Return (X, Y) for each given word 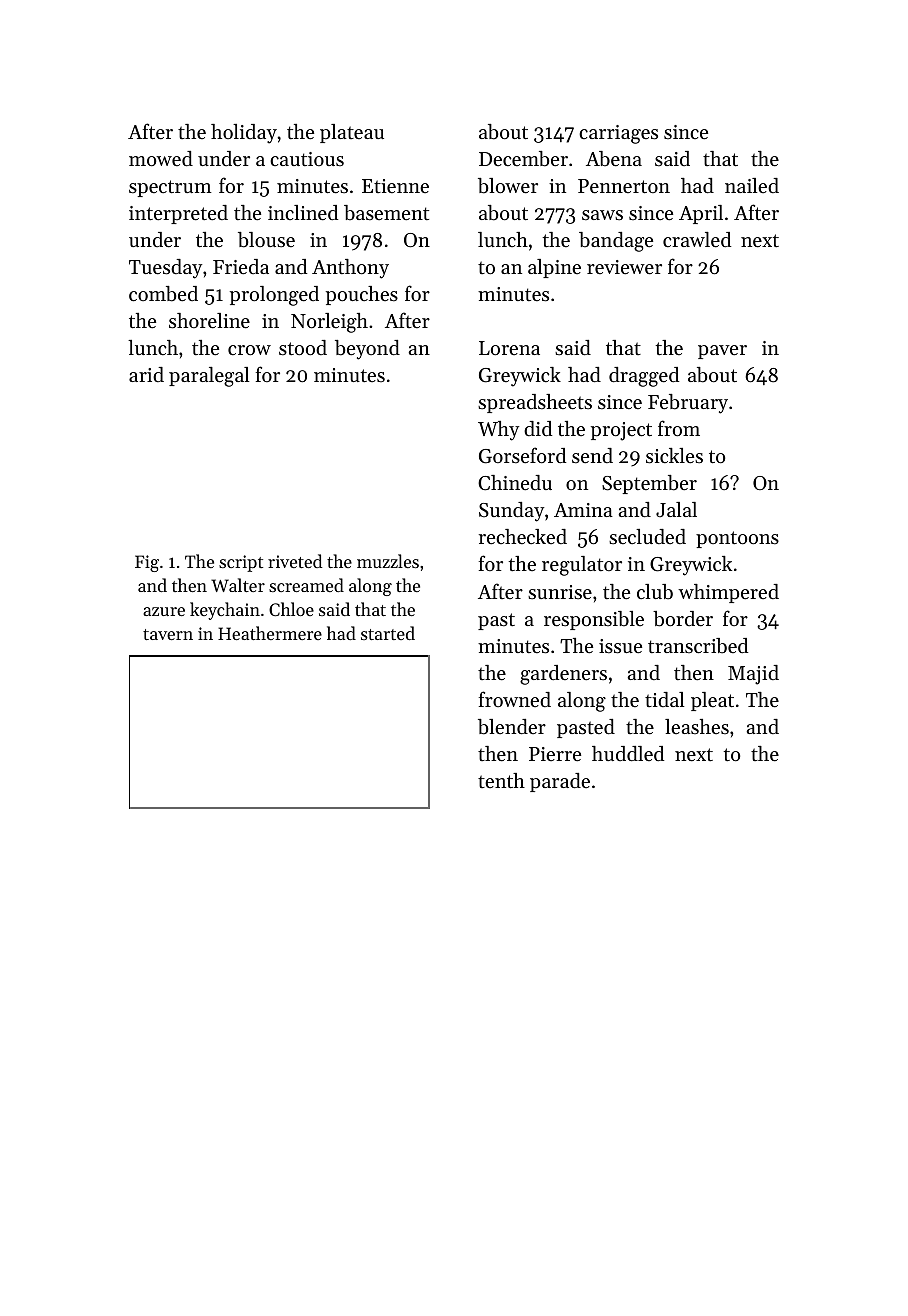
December (523, 159)
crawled (697, 240)
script (241, 563)
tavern (168, 634)
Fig (147, 563)
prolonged (274, 296)
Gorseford (522, 455)
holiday (244, 134)
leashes (697, 726)
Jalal (676, 509)
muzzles (388, 561)
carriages (618, 134)
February (688, 404)
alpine (554, 268)
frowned (515, 699)
